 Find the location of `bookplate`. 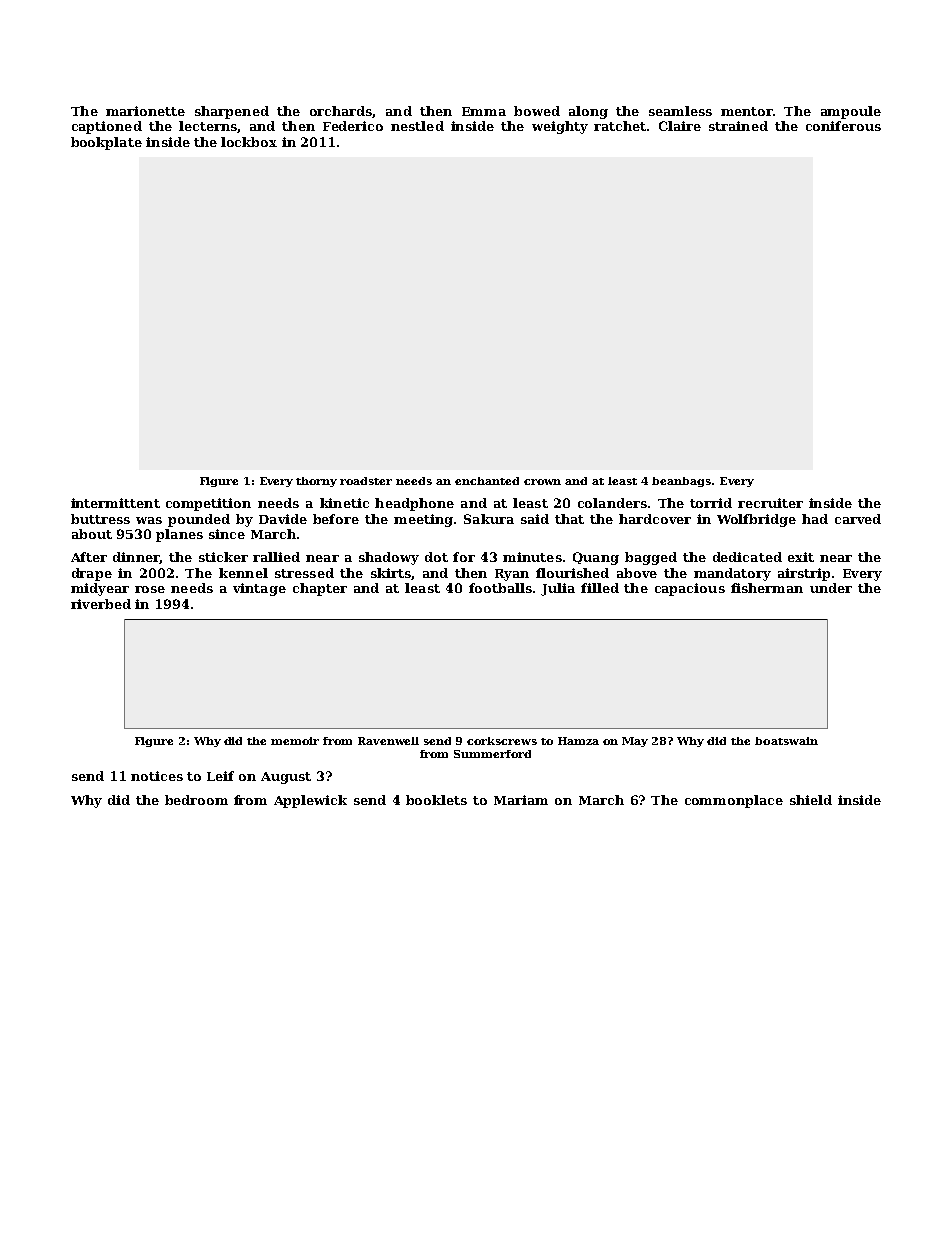

bookplate is located at coordinates (106, 143).
